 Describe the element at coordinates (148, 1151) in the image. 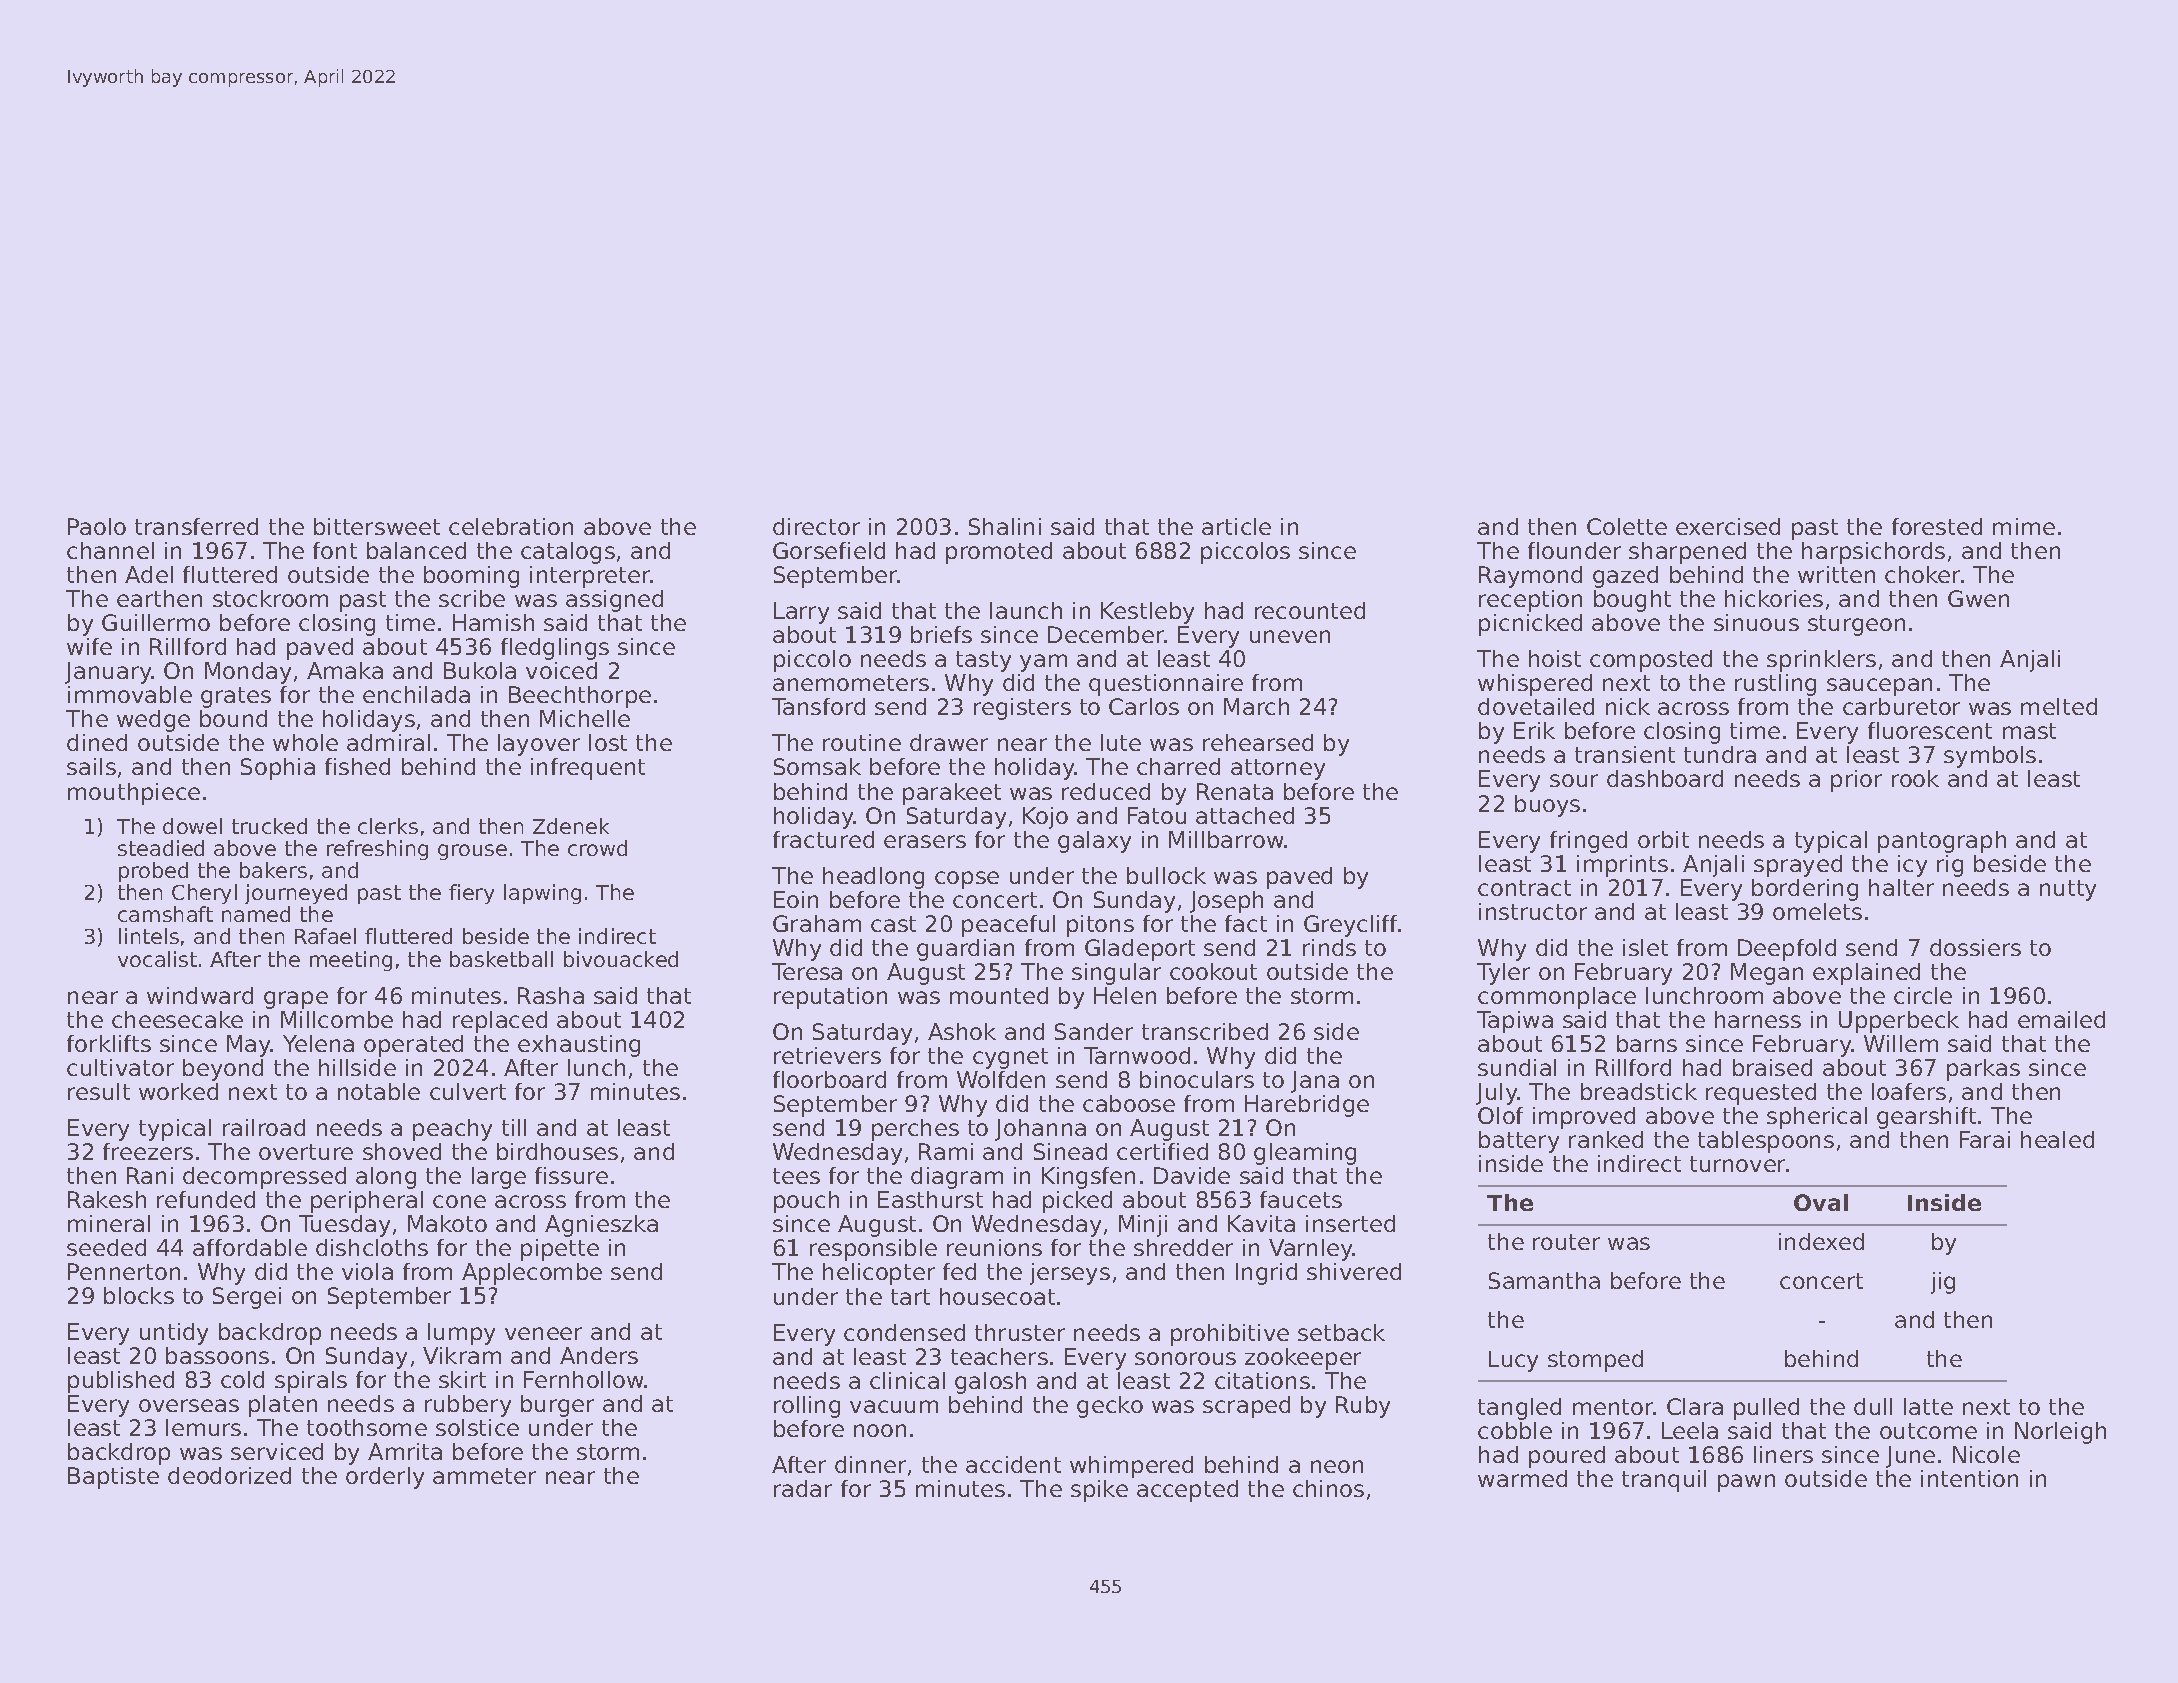

I see `freezers` at that location.
